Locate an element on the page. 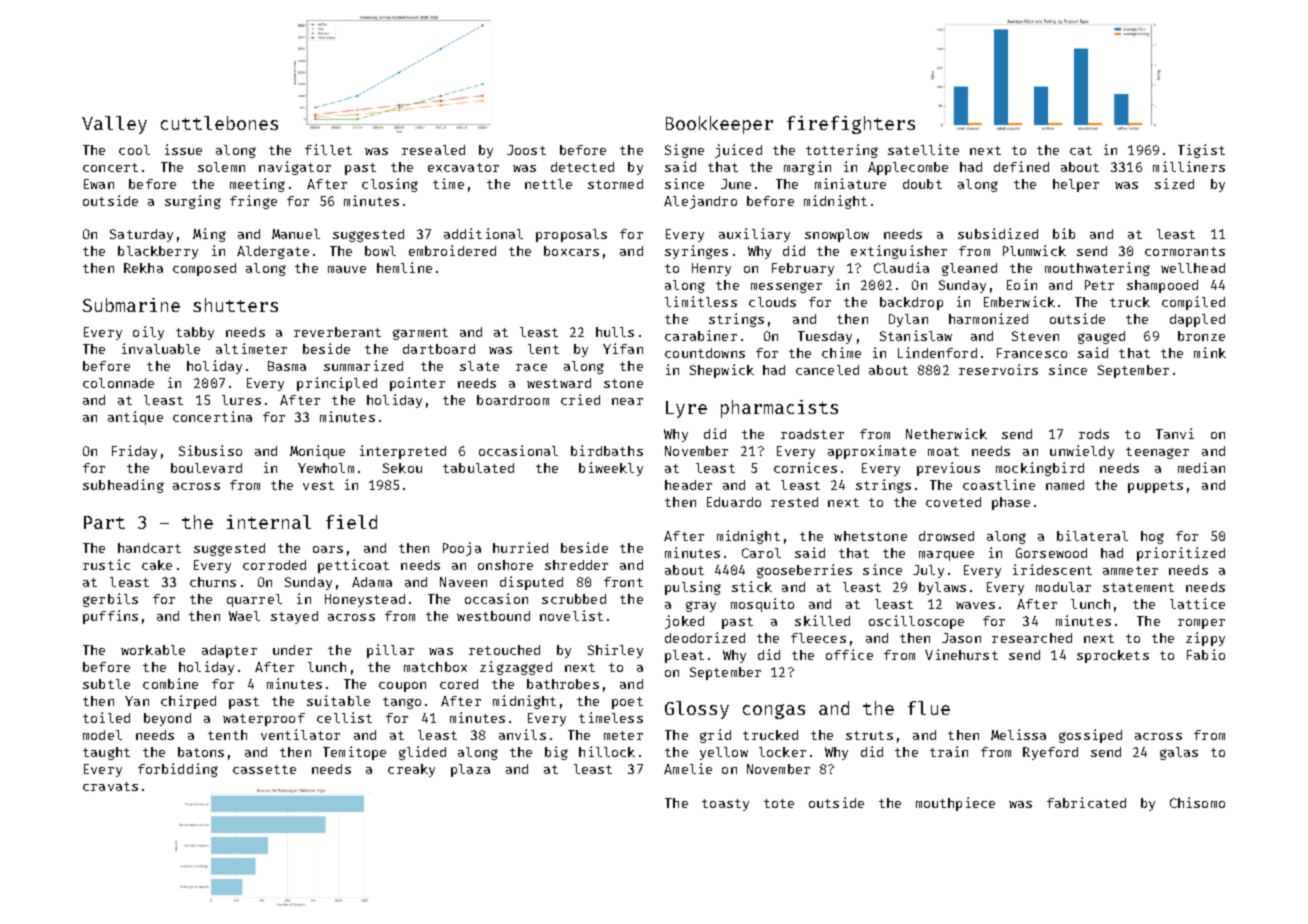  cravats is located at coordinates (110, 786).
